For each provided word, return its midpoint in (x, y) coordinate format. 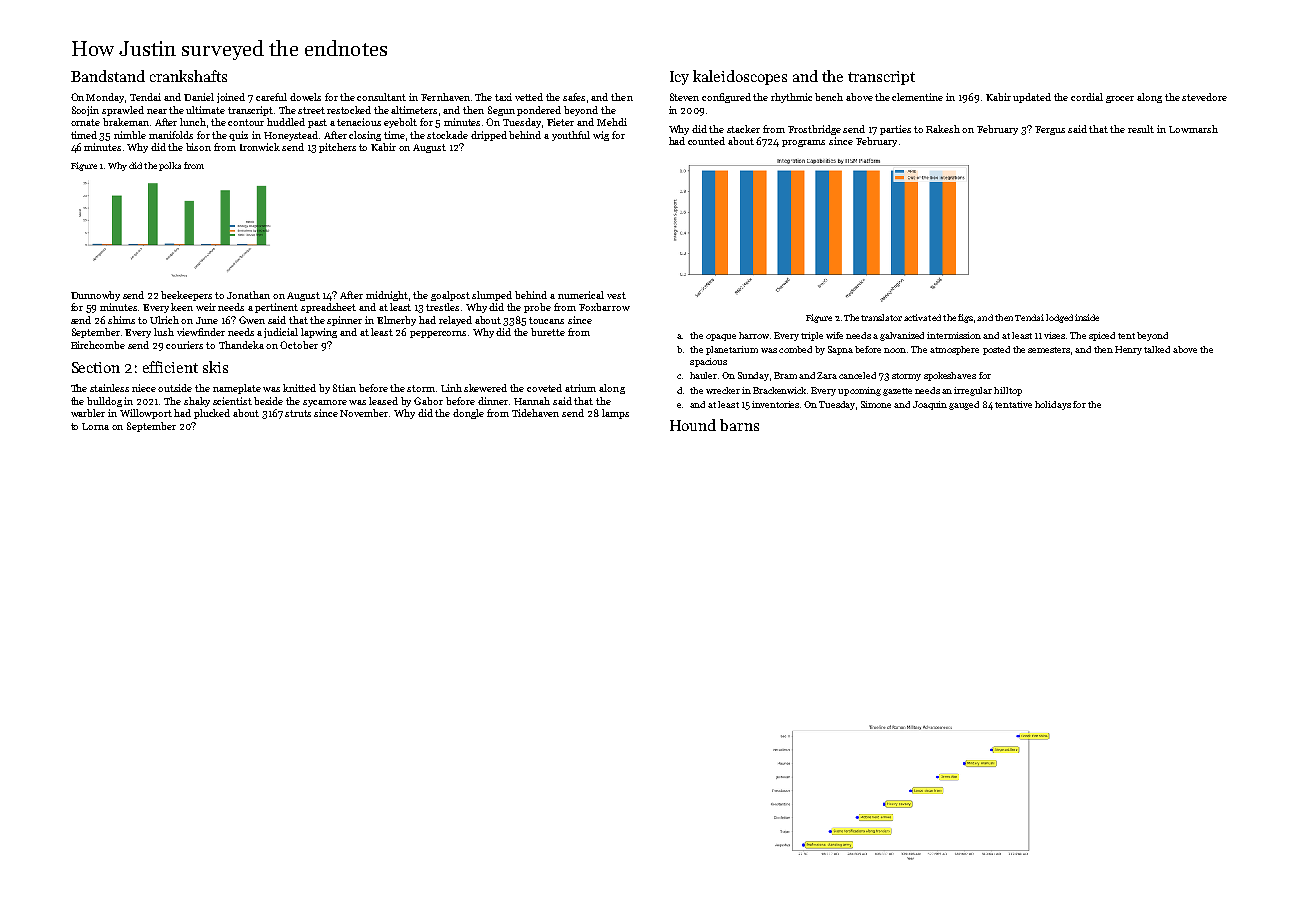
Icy (679, 78)
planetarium (732, 350)
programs (803, 143)
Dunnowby (95, 296)
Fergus (1050, 130)
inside (1087, 317)
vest (616, 295)
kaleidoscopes (740, 77)
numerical (581, 295)
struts (298, 413)
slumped (492, 296)
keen (182, 307)
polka (170, 166)
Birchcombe (98, 345)
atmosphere (954, 350)
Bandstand (108, 76)
